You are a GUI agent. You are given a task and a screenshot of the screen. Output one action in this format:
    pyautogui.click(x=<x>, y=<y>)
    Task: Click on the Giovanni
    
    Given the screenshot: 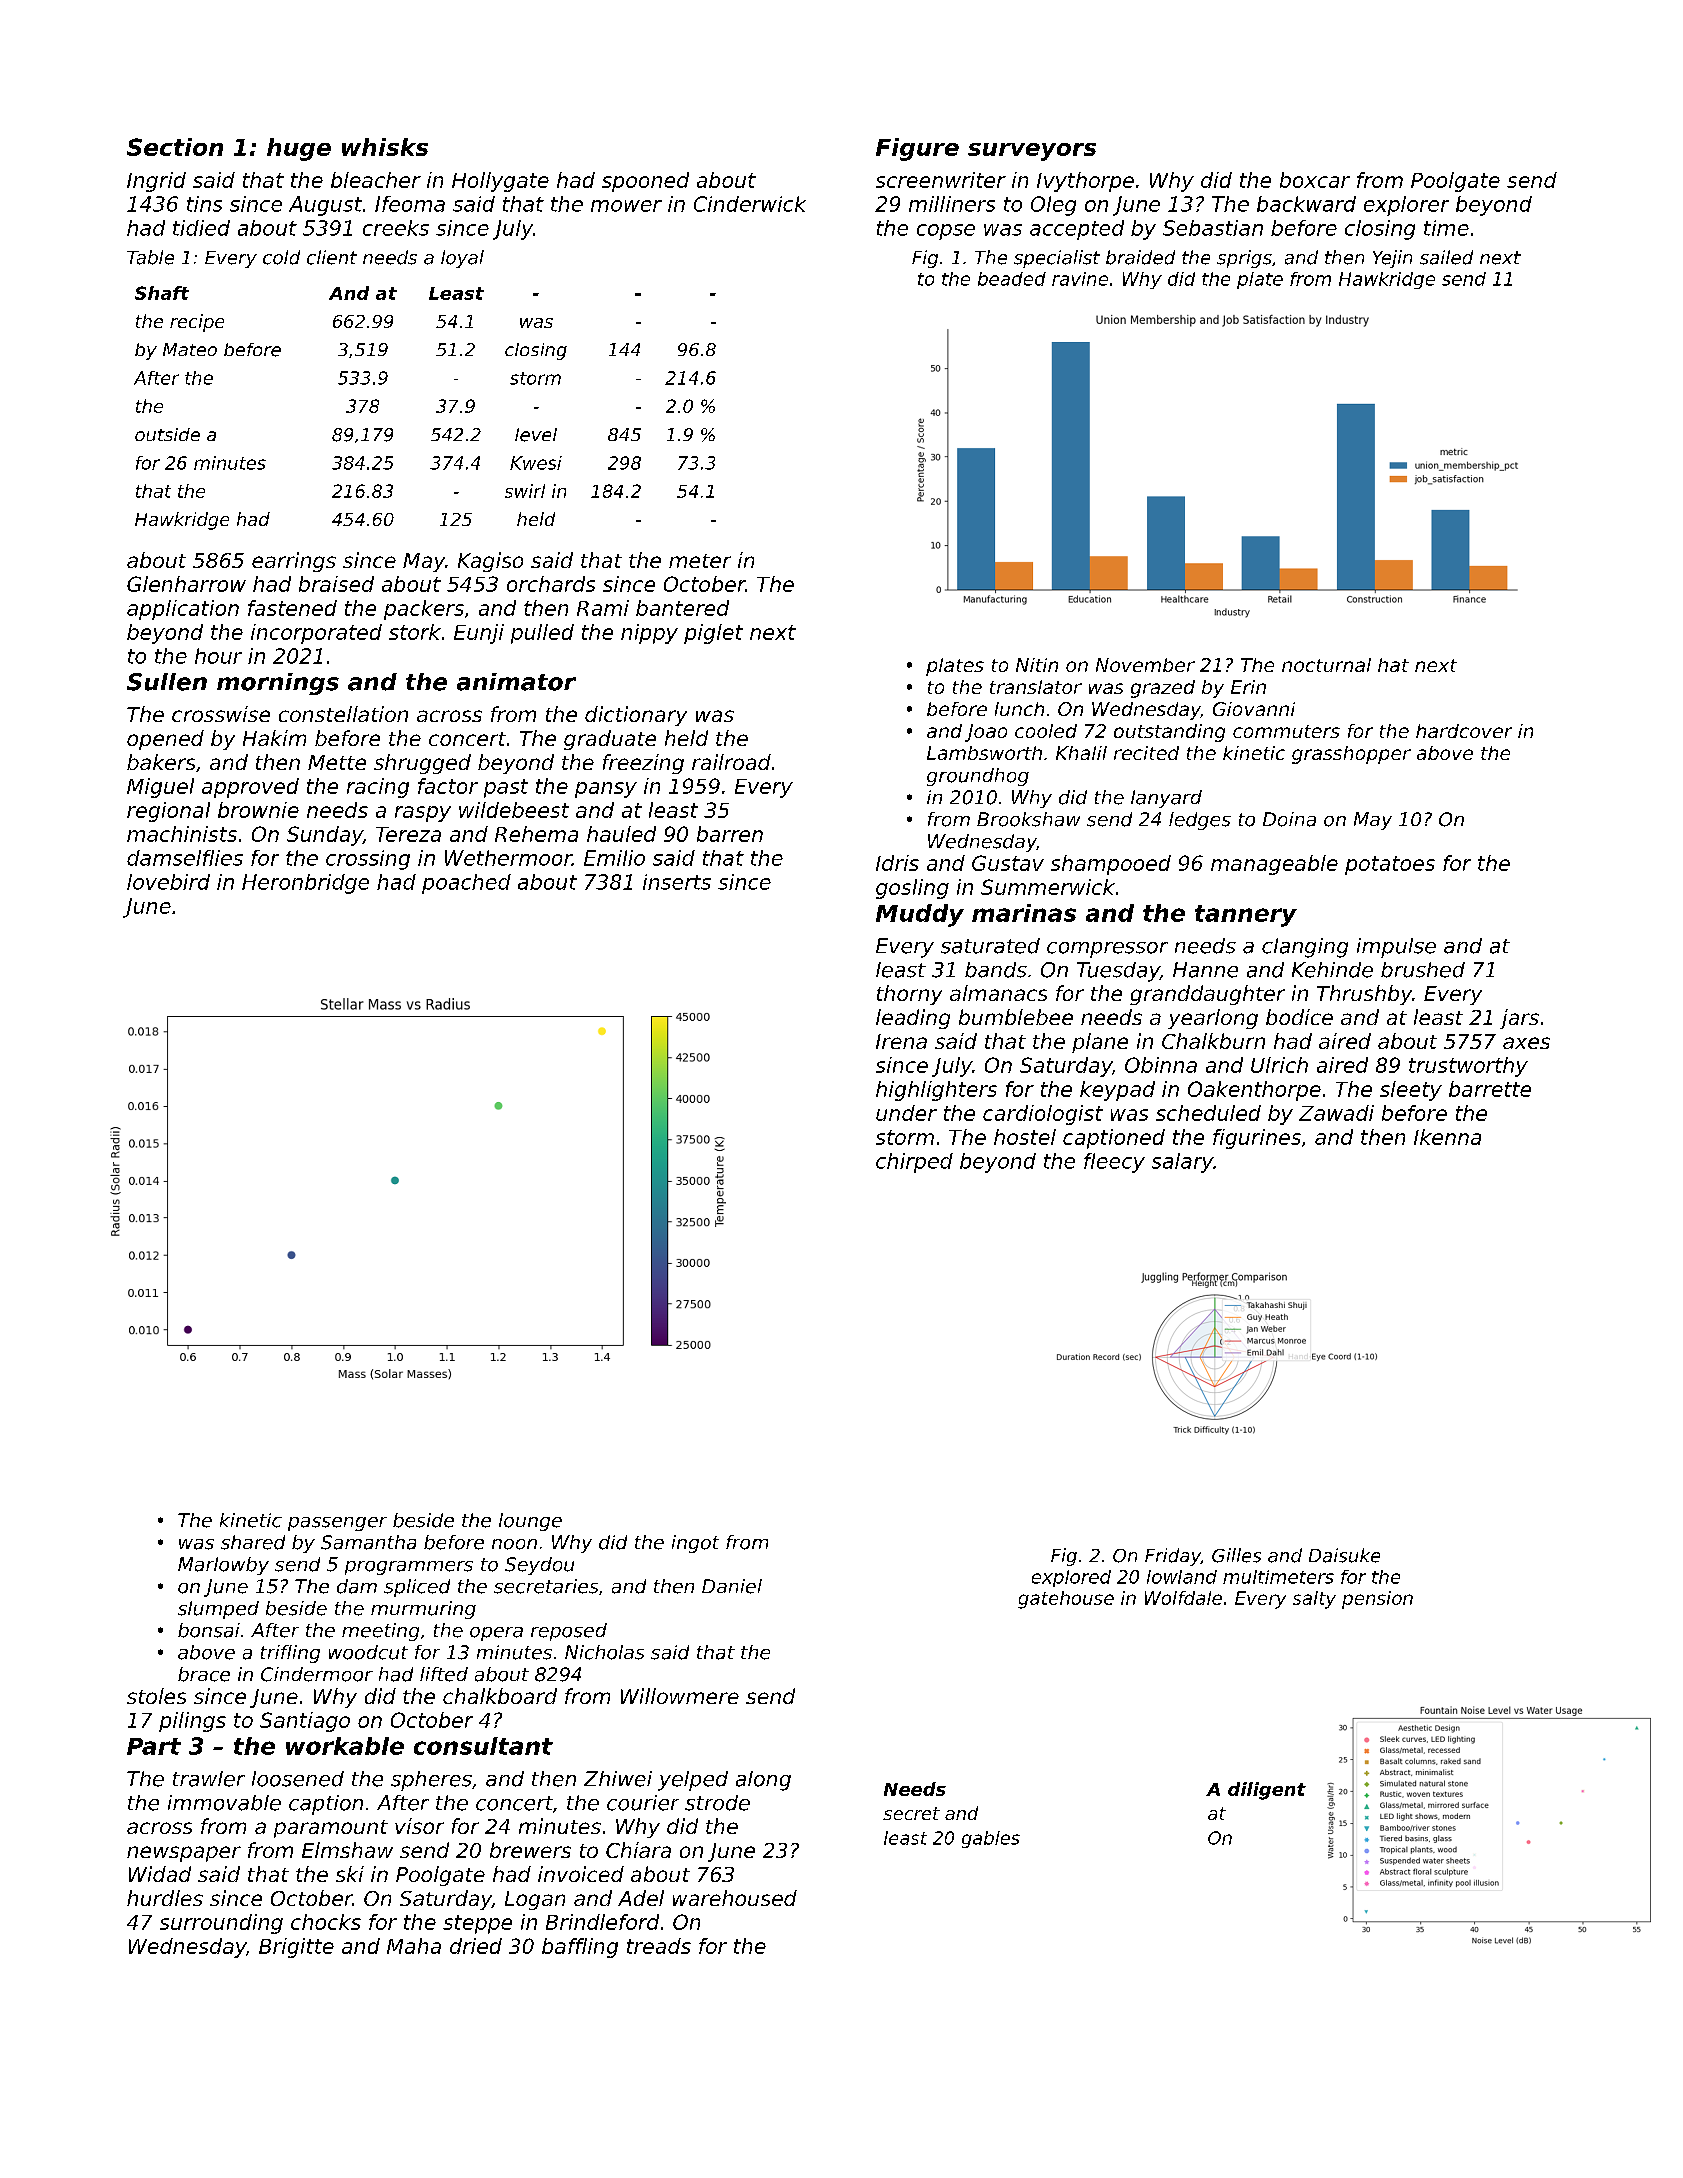 What is the action you would take?
    pyautogui.click(x=1254, y=709)
